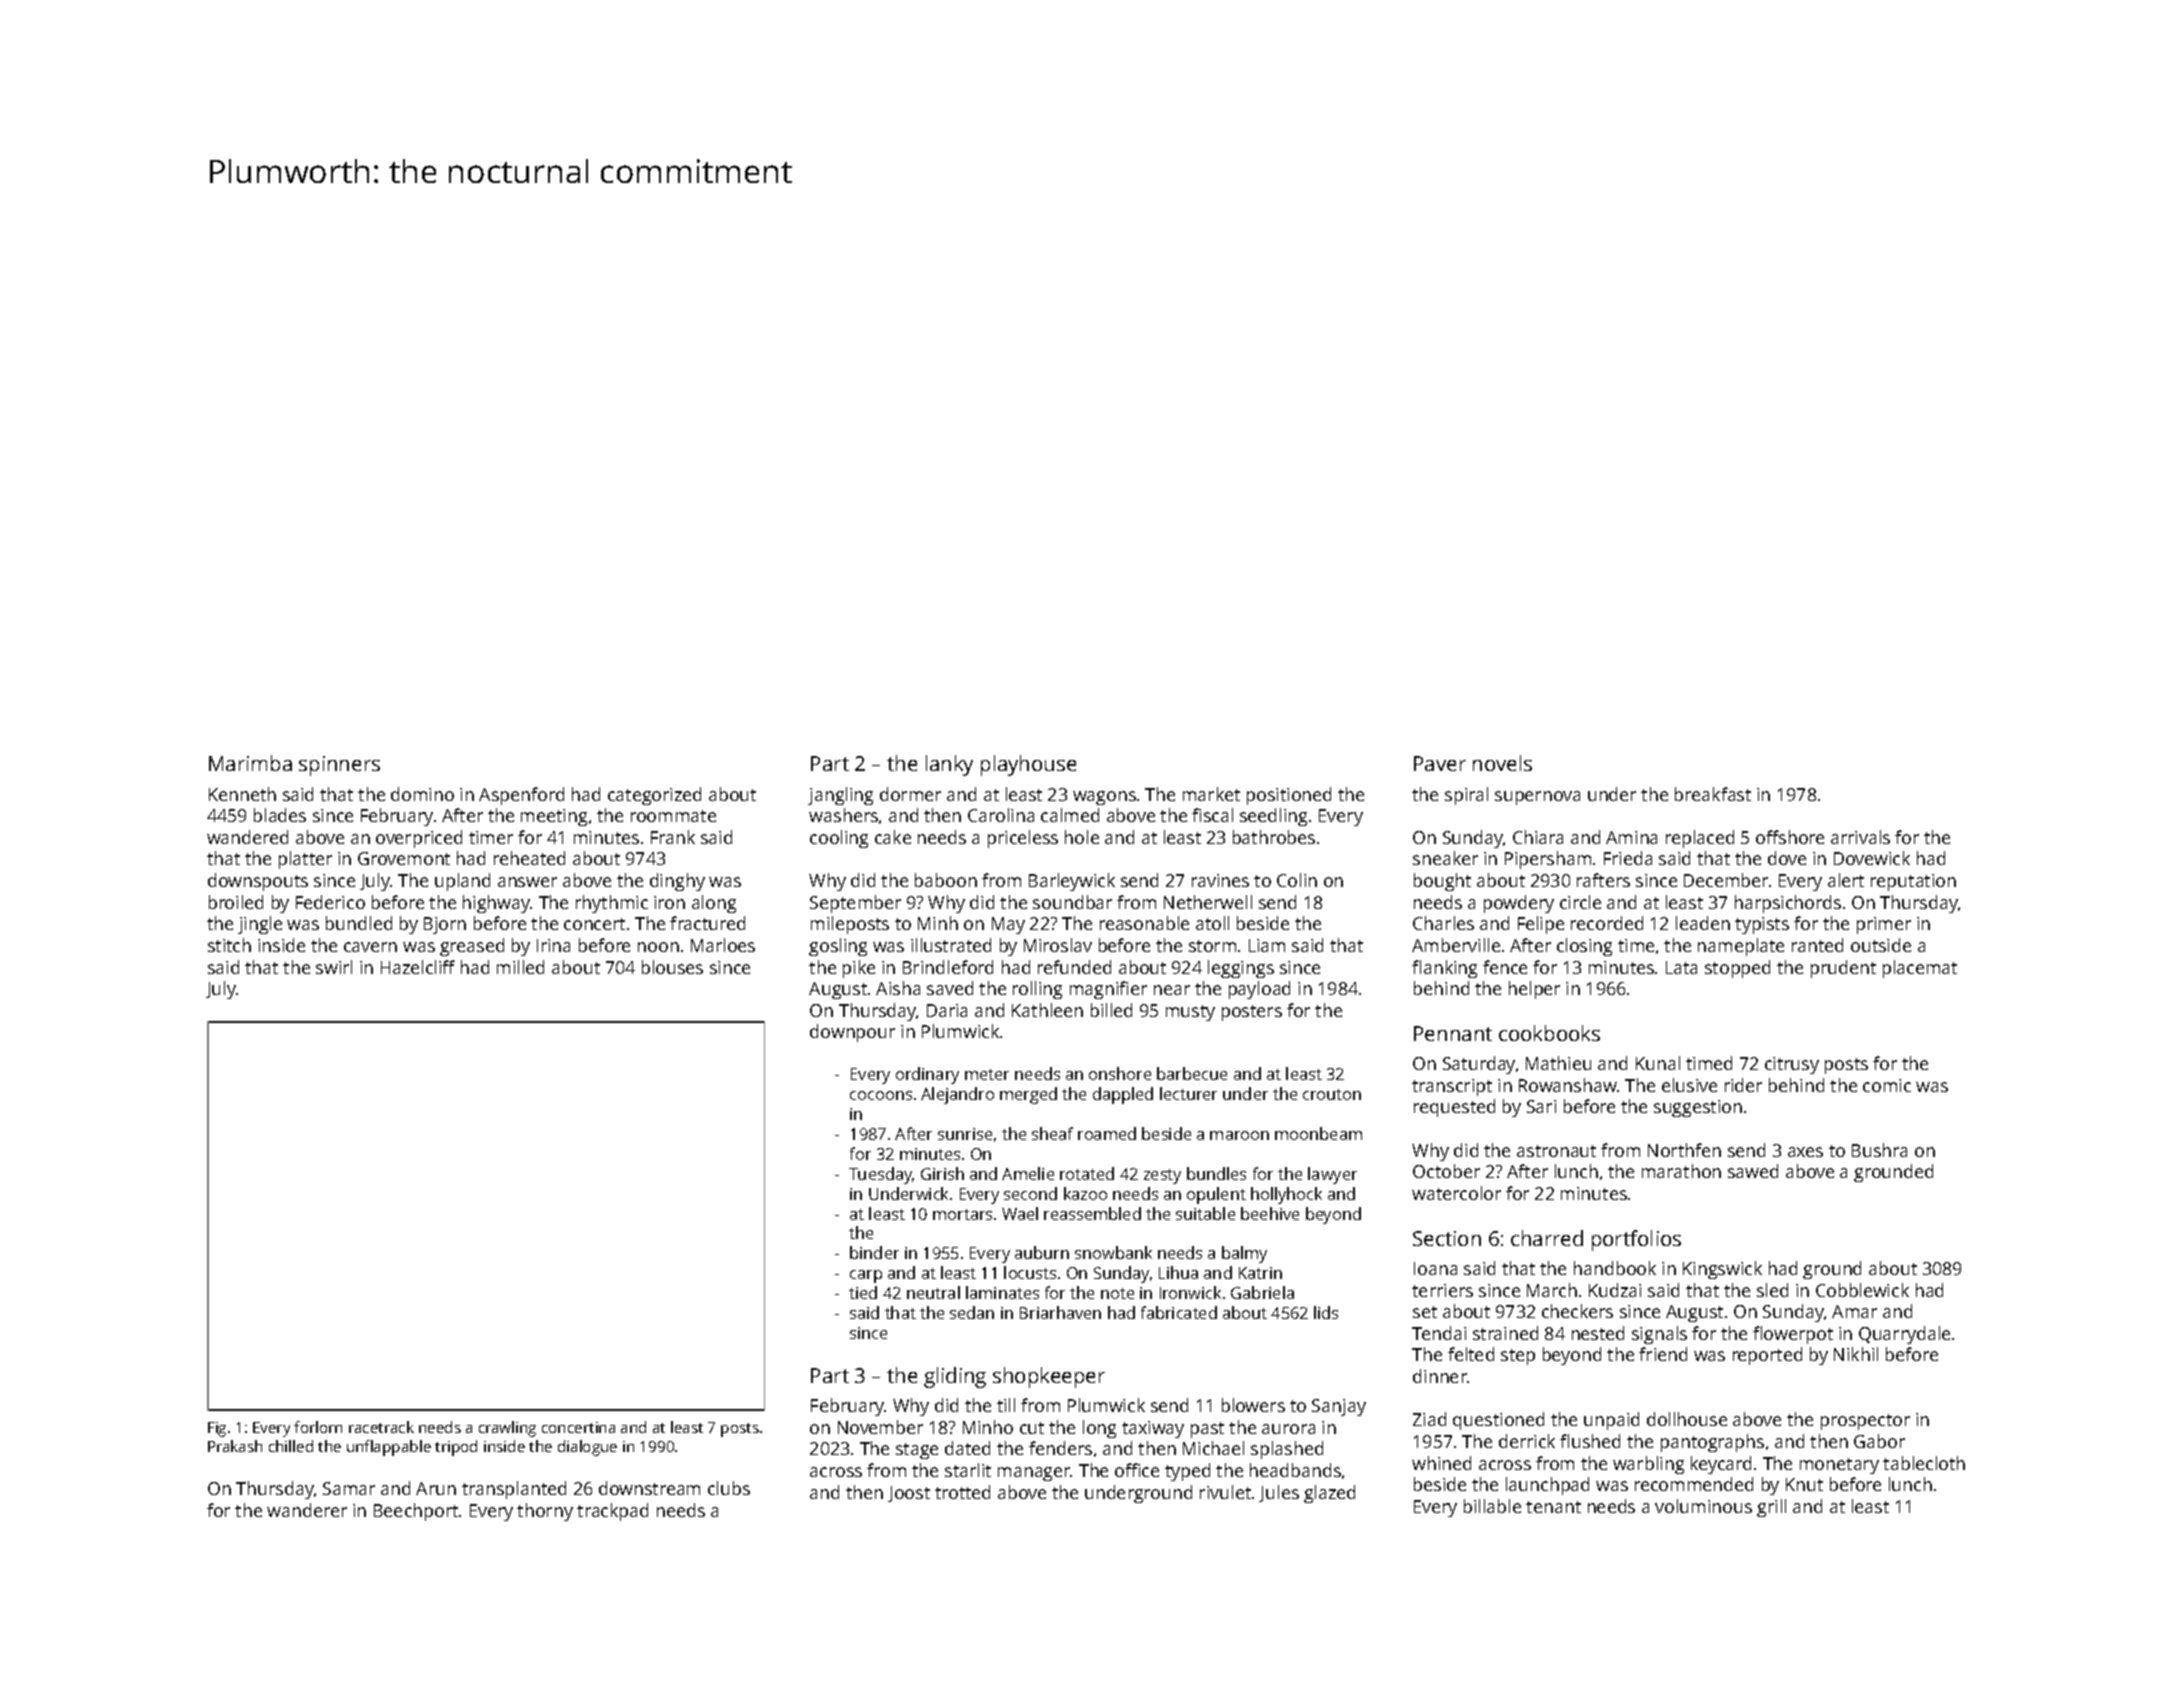 Image resolution: width=2178 pixels, height=1683 pixels. Describe the element at coordinates (1681, 1171) in the screenshot. I see `marathon` at that location.
